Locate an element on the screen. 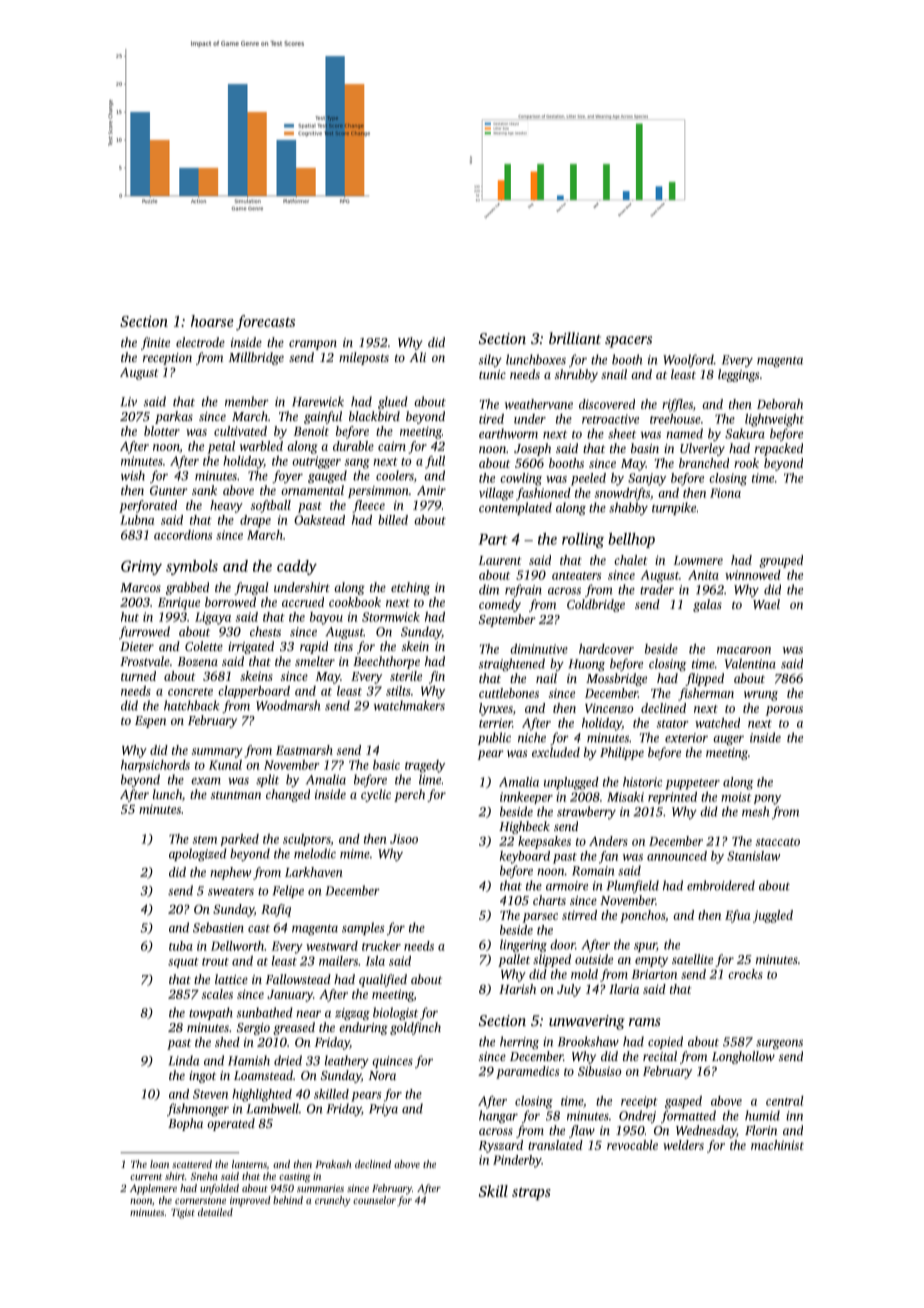  central is located at coordinates (785, 1101).
